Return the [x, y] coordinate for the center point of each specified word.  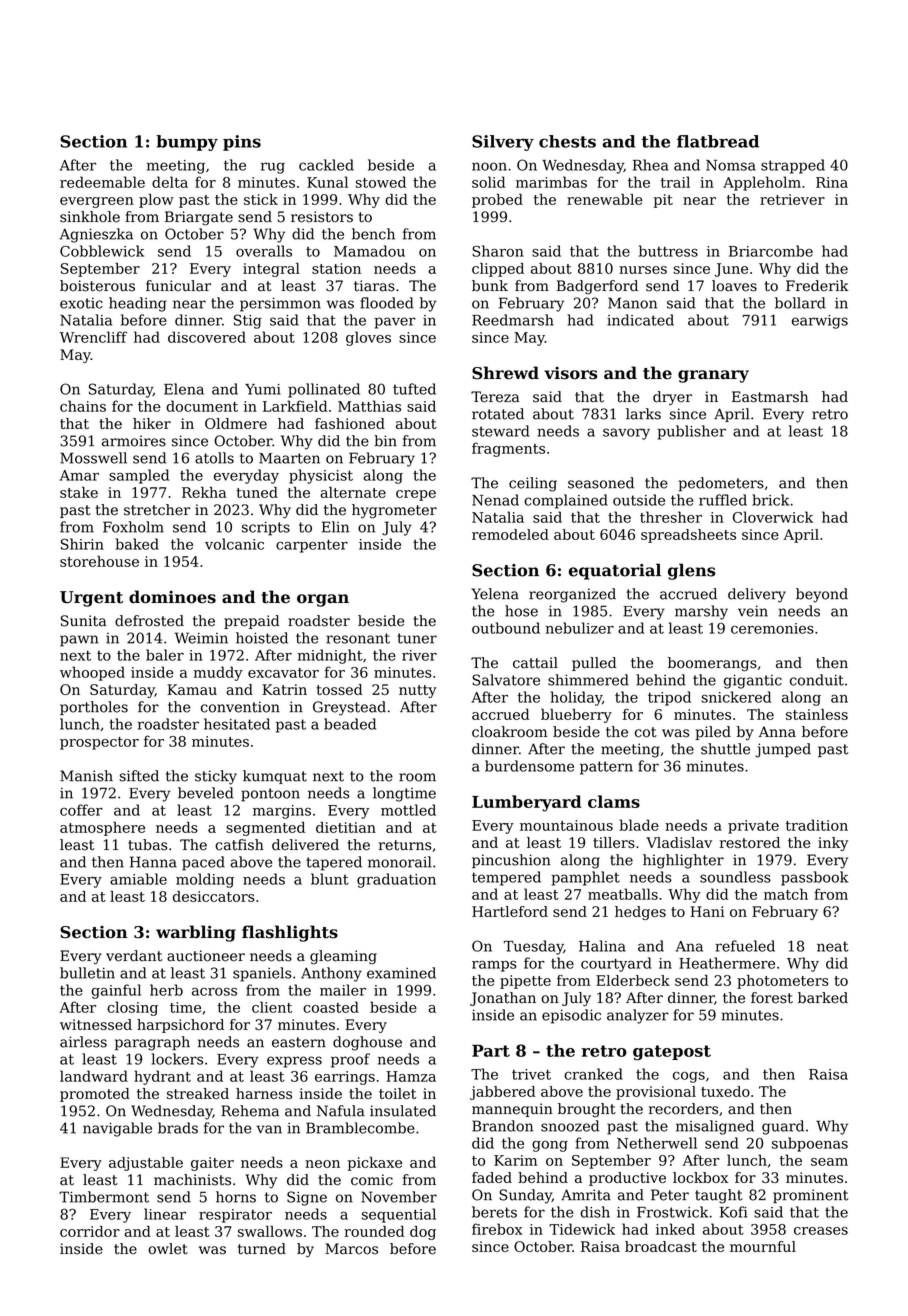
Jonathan [503, 999]
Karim [515, 1160]
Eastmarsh [770, 397]
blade [639, 825]
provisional [656, 1093]
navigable [117, 1129]
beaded [350, 724]
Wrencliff [93, 337]
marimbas [551, 182]
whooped [92, 673]
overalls [264, 251]
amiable [138, 879]
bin [385, 441]
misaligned [715, 1127]
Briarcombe [771, 251]
